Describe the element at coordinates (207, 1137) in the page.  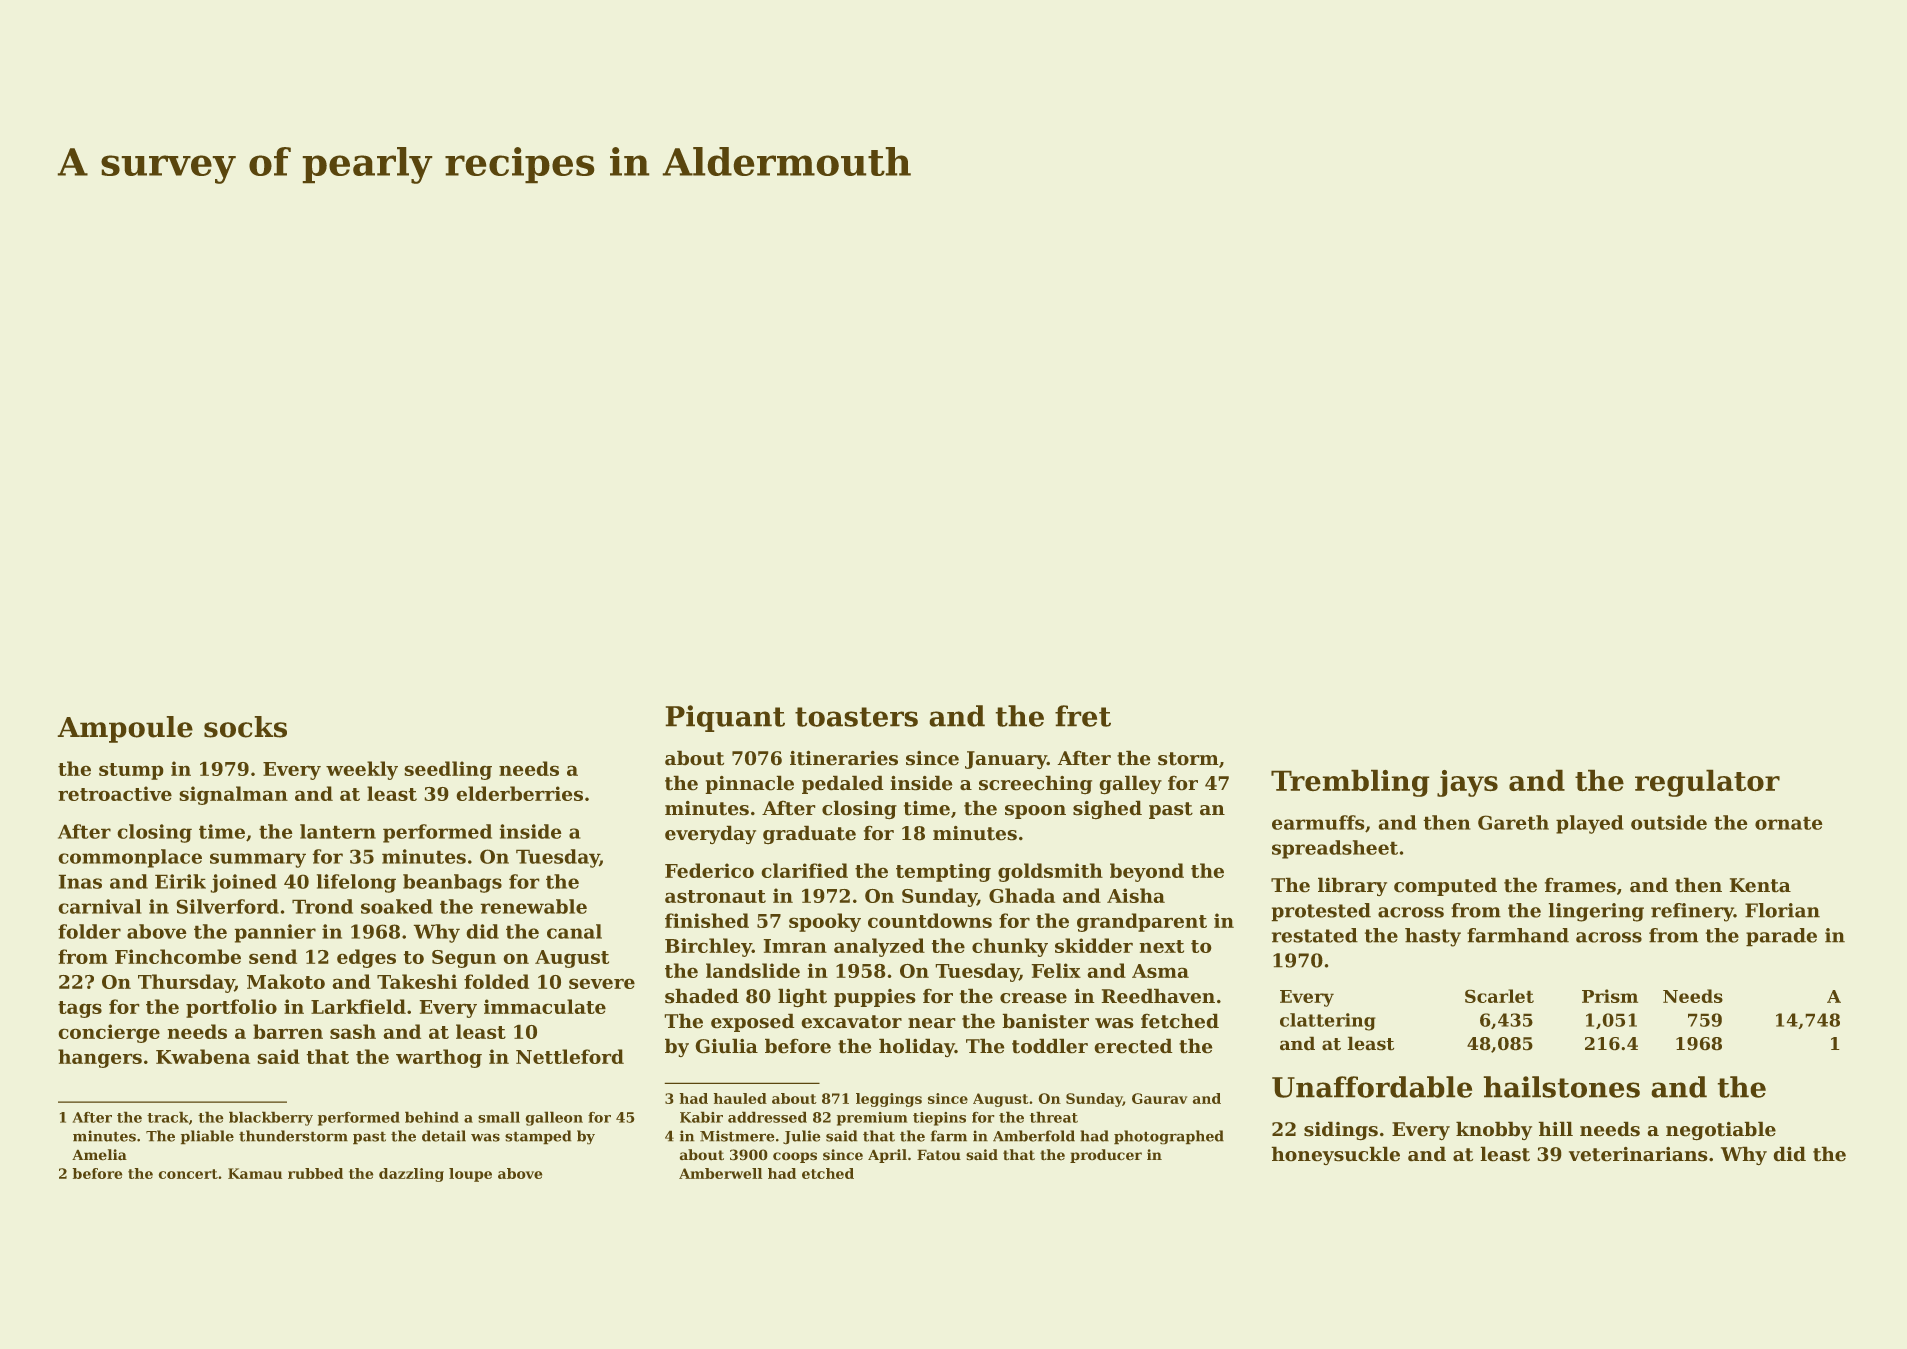
I see `pliable` at that location.
